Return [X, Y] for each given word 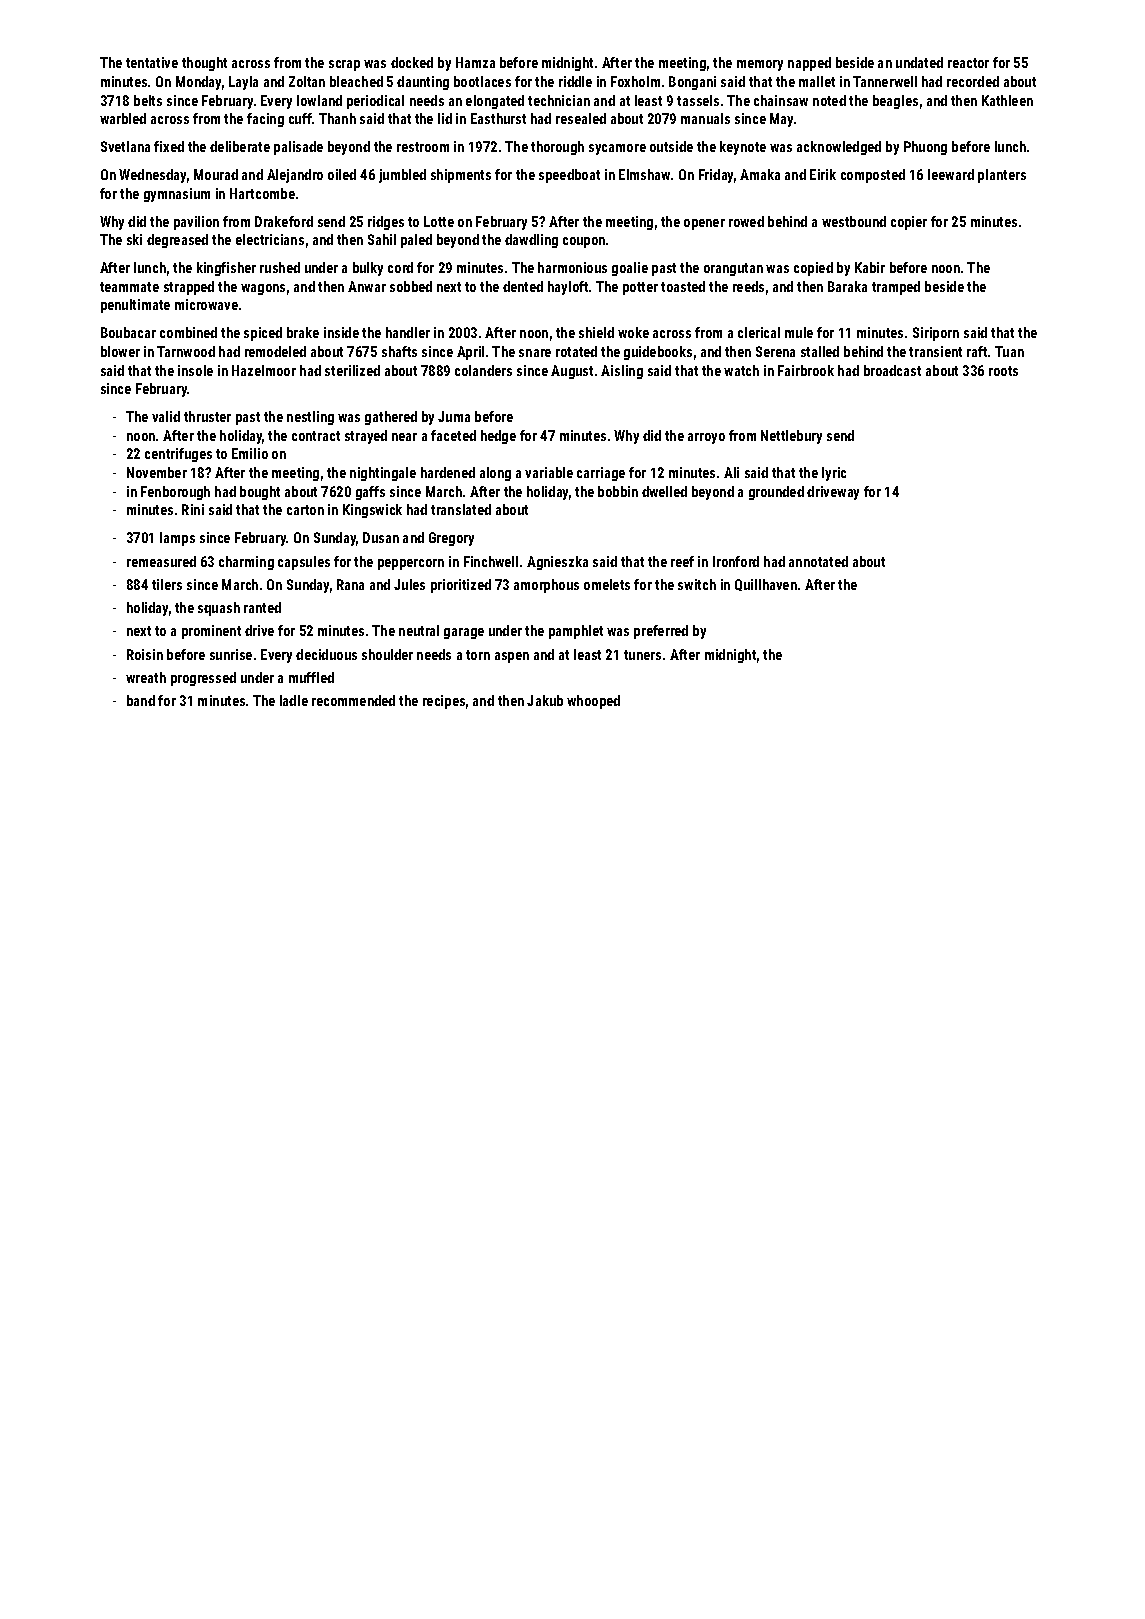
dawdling [531, 241]
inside [341, 332]
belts [148, 100]
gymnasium [177, 195]
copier [909, 223]
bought [260, 493]
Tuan [1009, 351]
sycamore [617, 149]
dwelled [664, 491]
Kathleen [1007, 100]
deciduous [326, 654]
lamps [177, 539]
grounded [776, 493]
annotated [818, 561]
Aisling [622, 372]
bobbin [618, 491]
